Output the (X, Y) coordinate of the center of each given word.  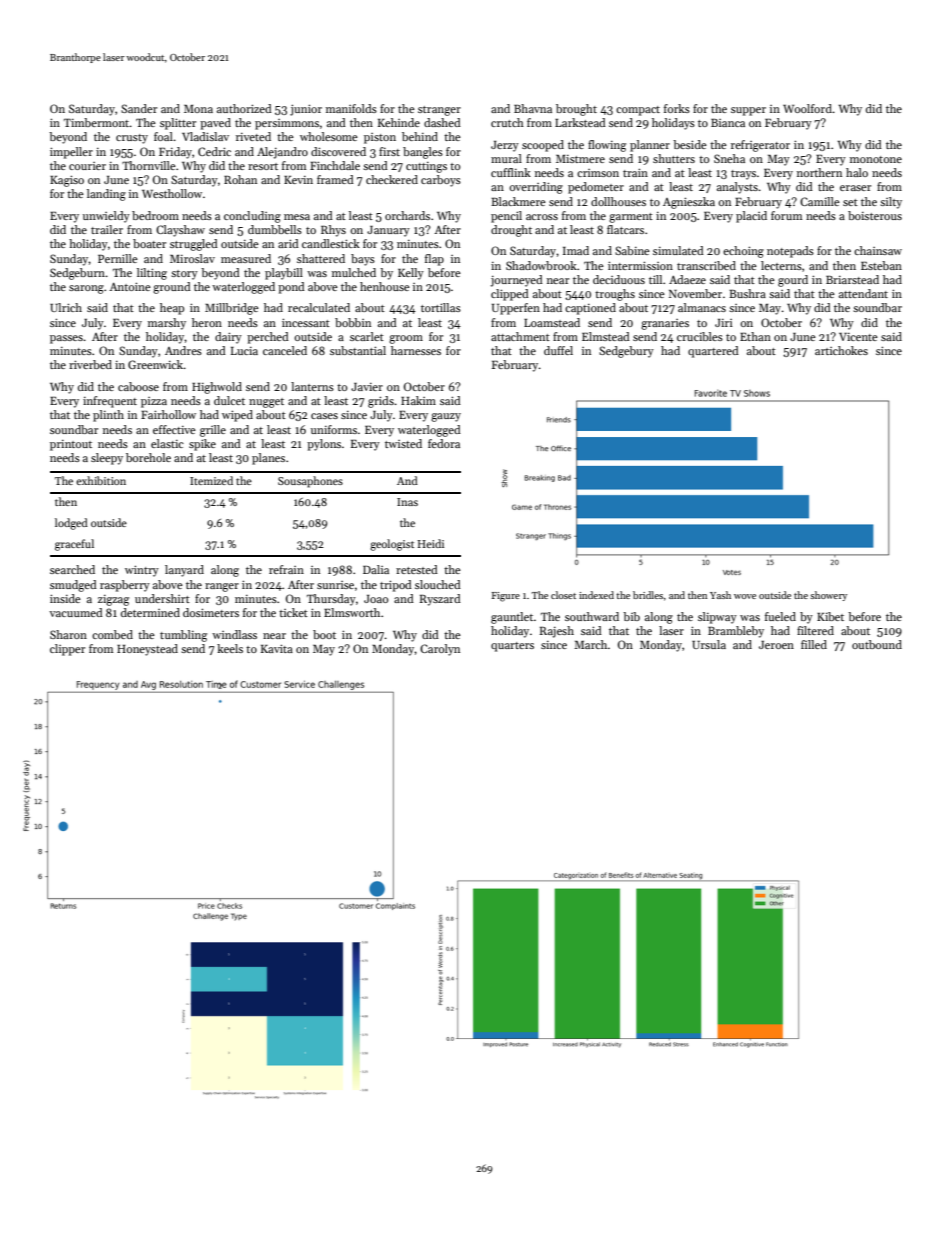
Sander (139, 108)
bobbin (353, 322)
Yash (720, 595)
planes (268, 459)
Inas (407, 502)
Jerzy (505, 146)
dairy (228, 338)
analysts (737, 188)
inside (65, 598)
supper (748, 111)
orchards (407, 215)
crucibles (700, 336)
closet (563, 595)
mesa (297, 217)
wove (745, 596)
